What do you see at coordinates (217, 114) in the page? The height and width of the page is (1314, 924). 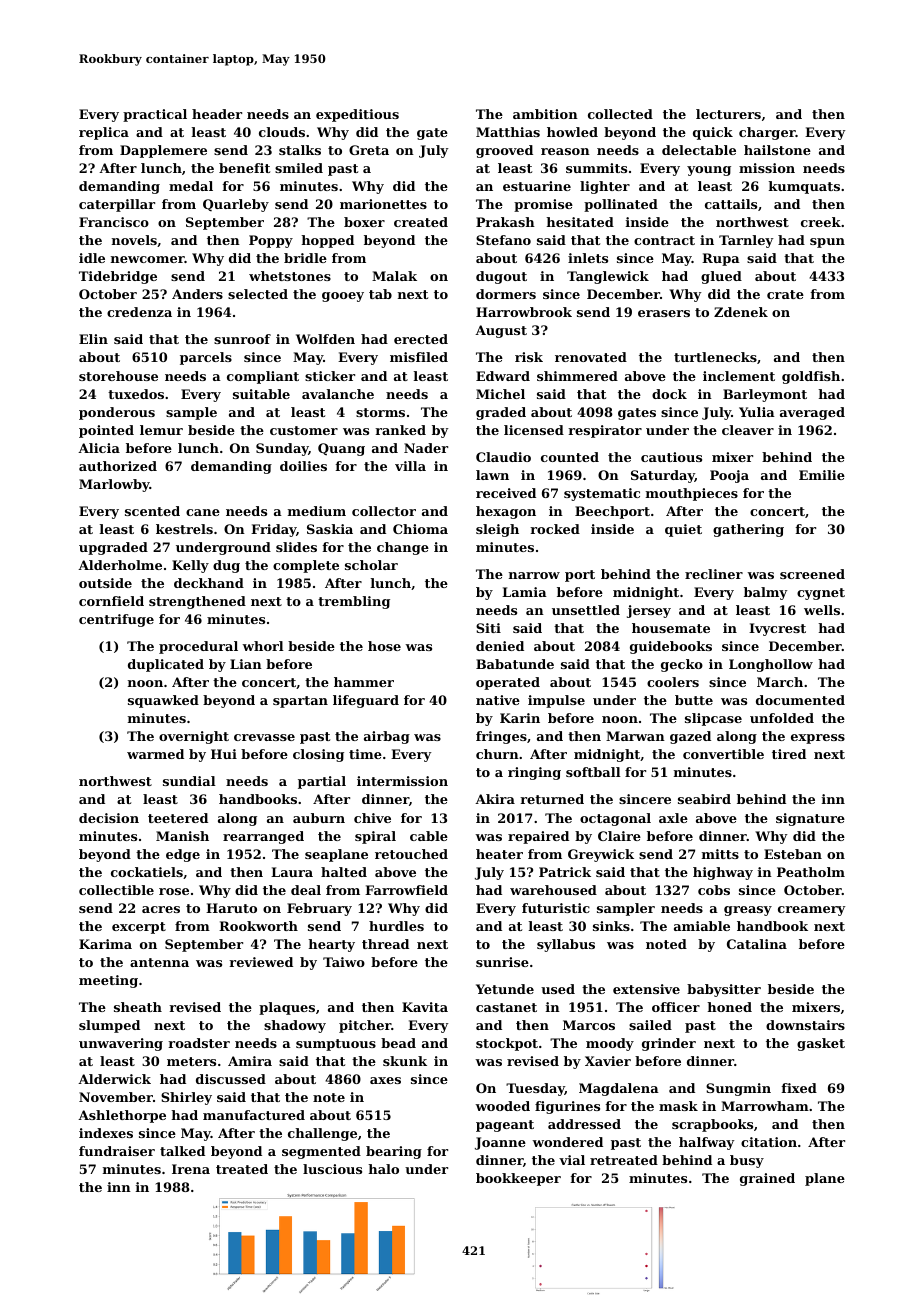 I see `header` at bounding box center [217, 114].
